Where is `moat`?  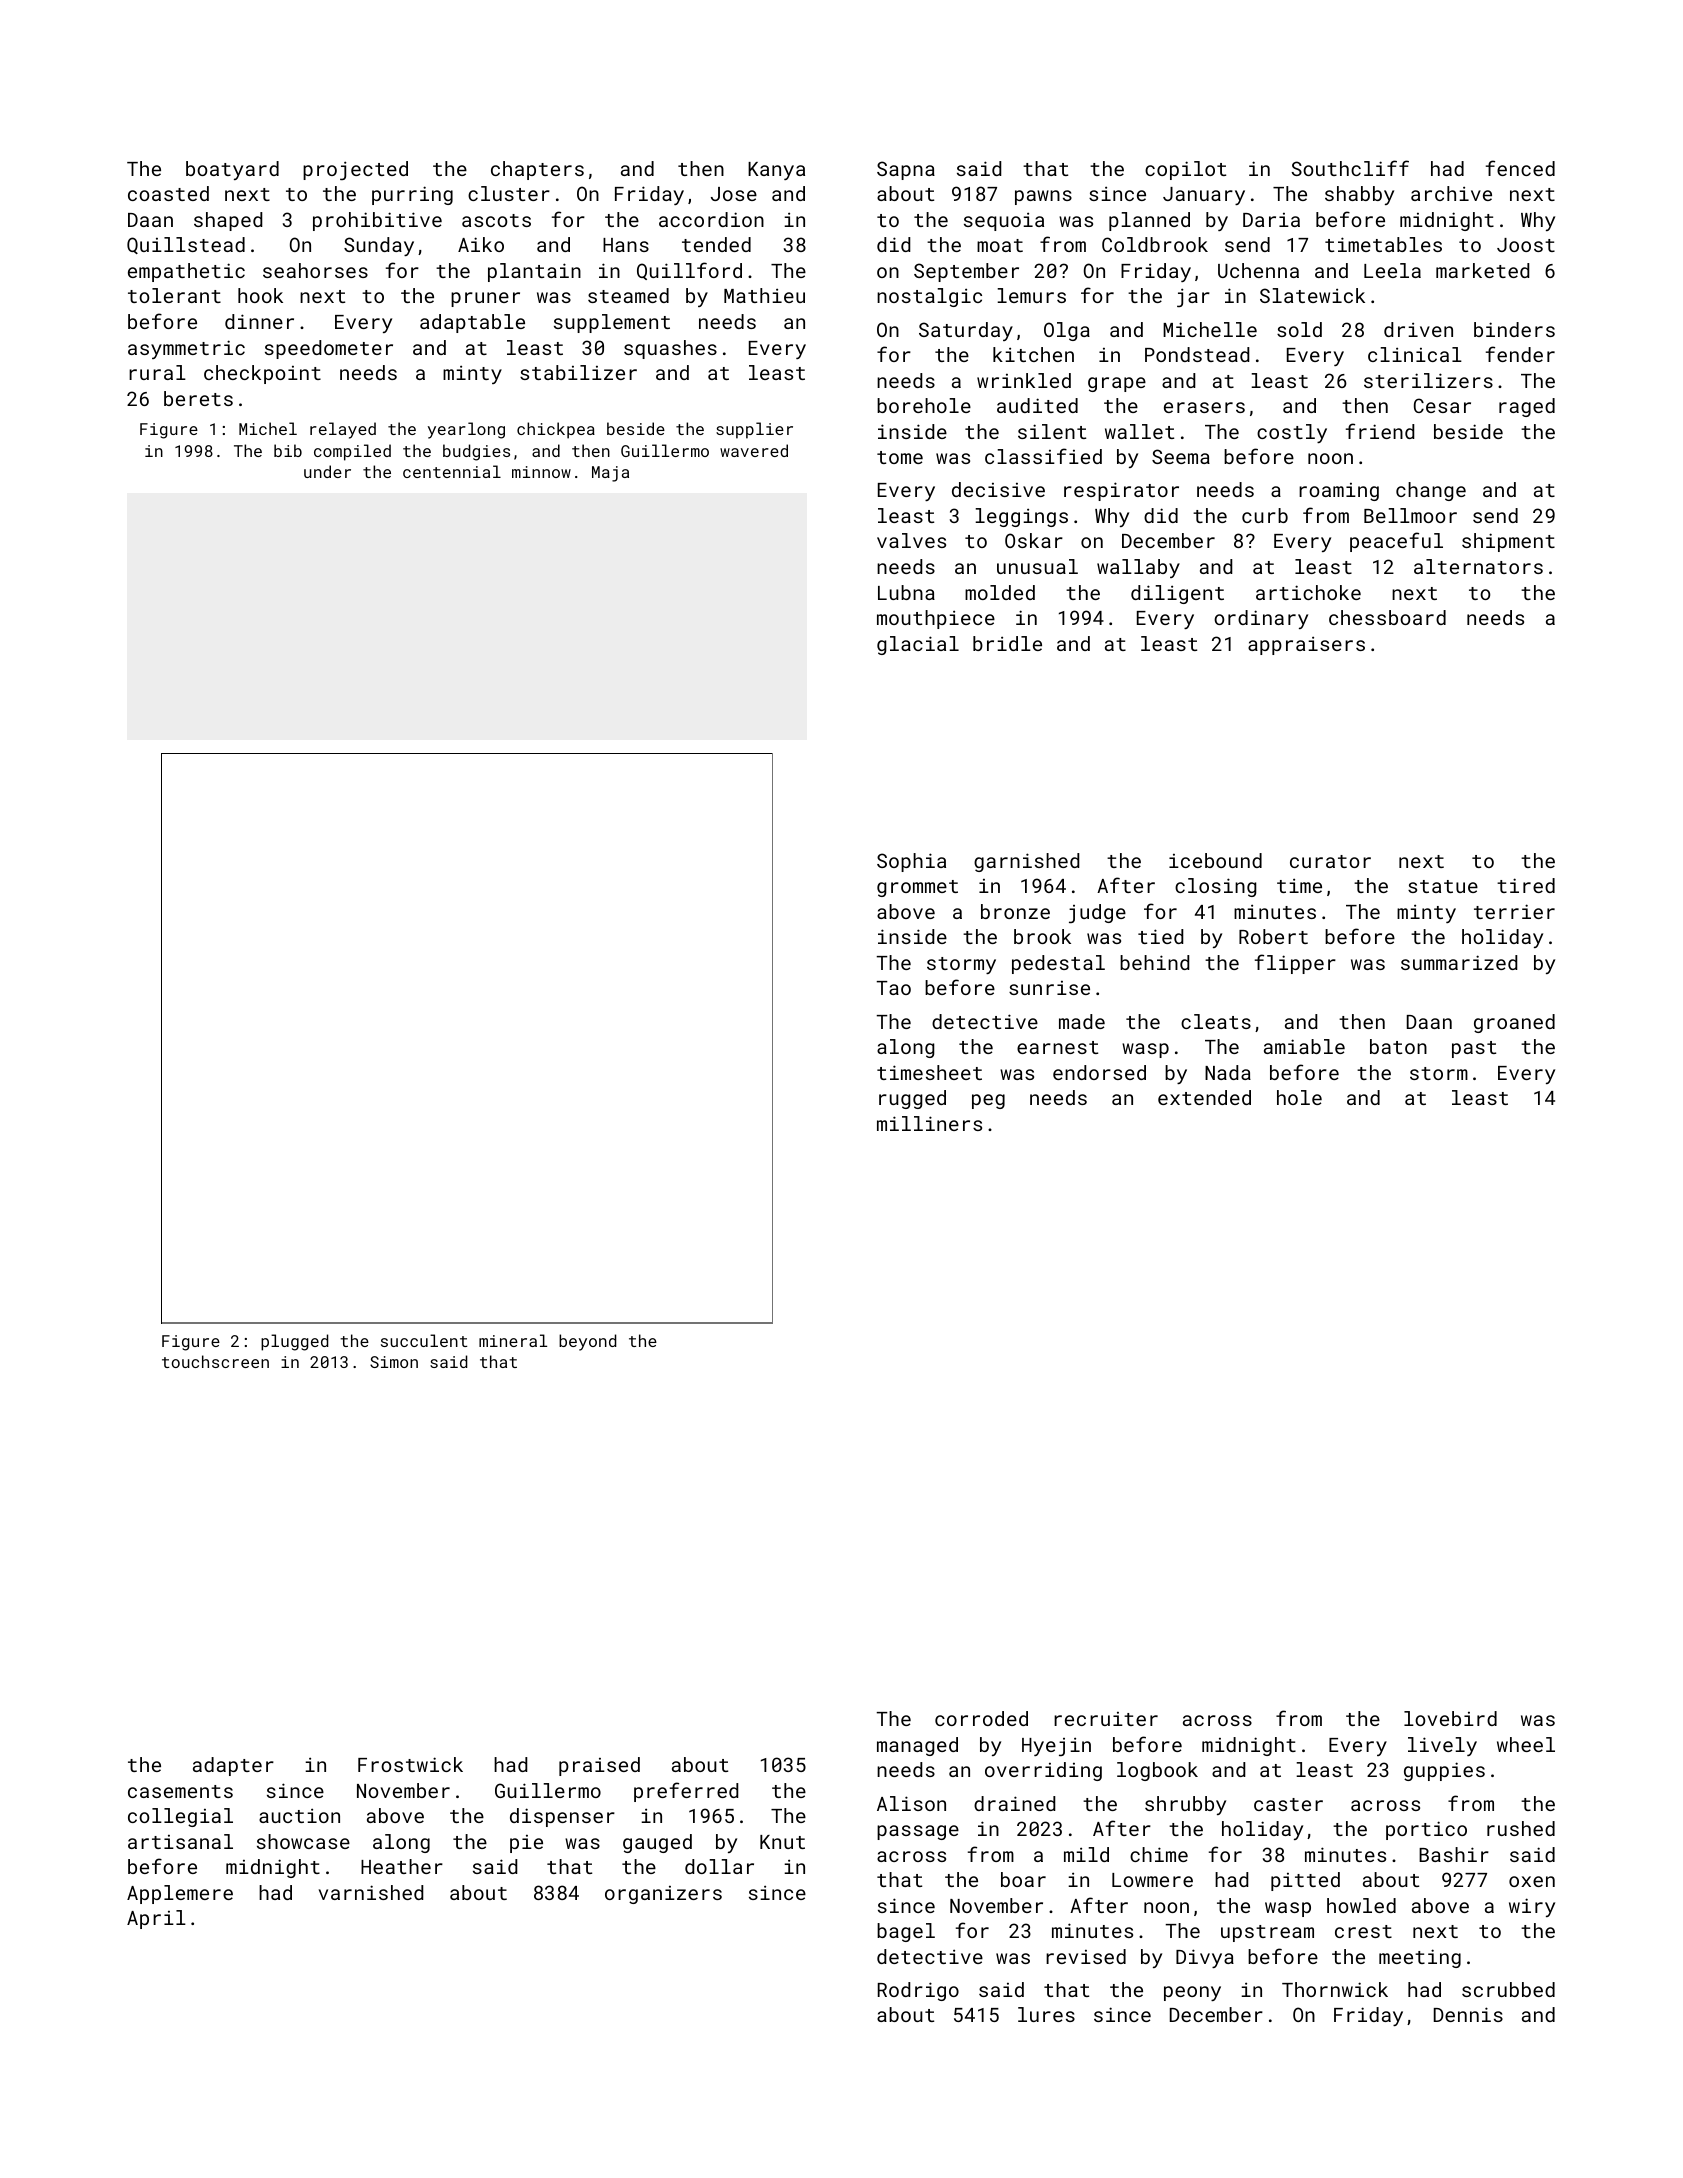
moat is located at coordinates (1000, 245).
